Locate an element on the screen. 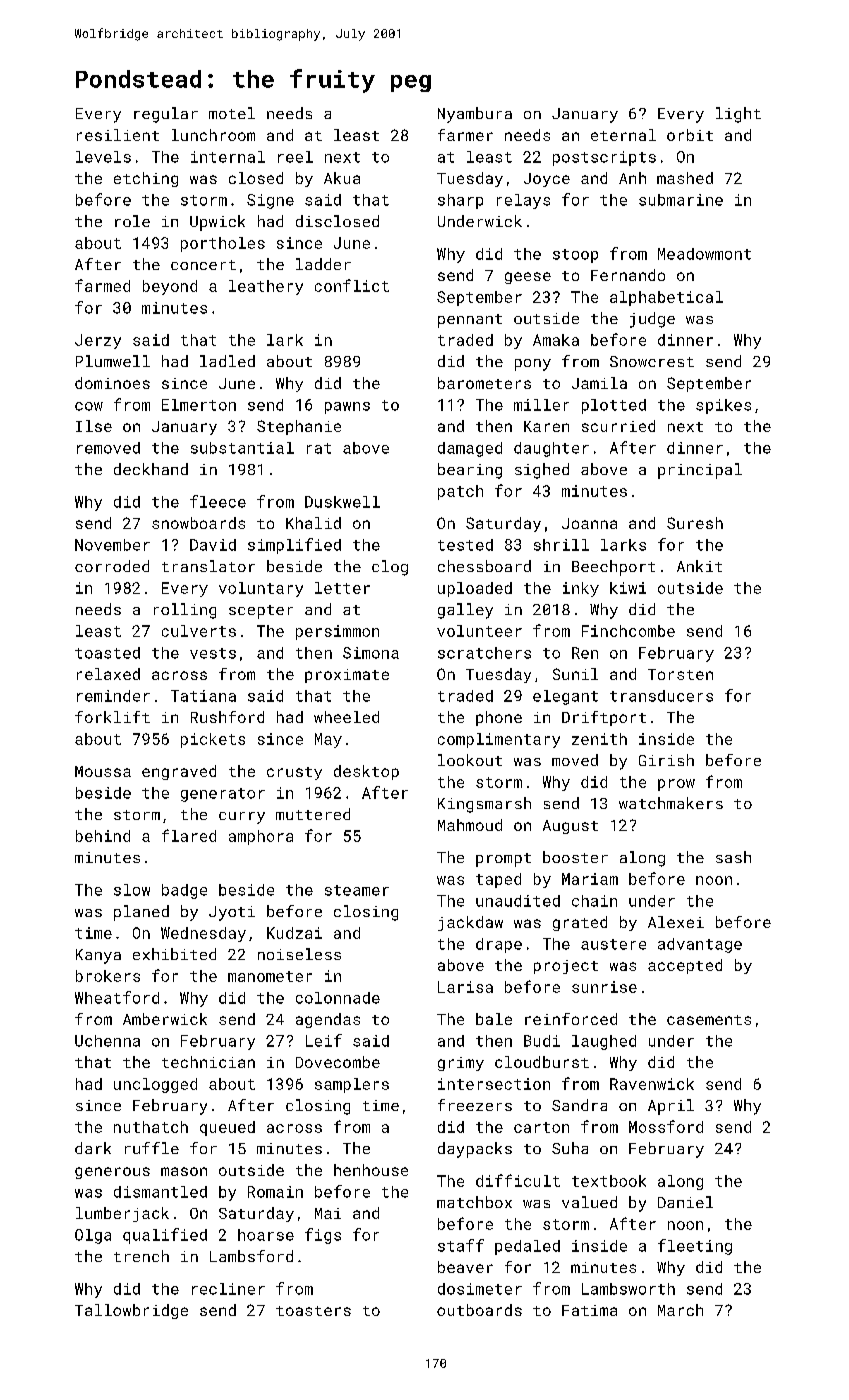 Image resolution: width=849 pixels, height=1400 pixels. regular is located at coordinates (166, 115).
